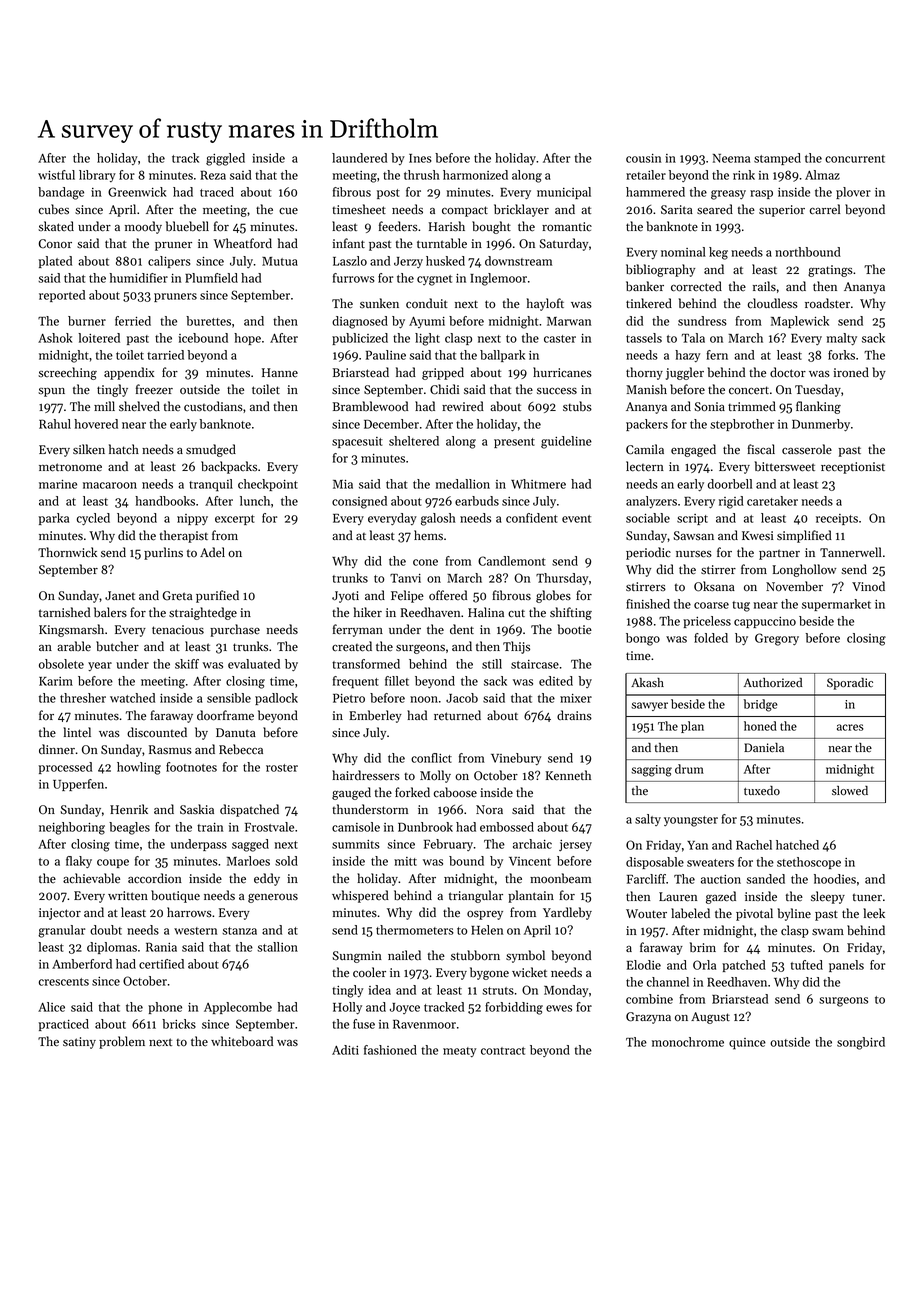  I want to click on problem, so click(122, 1042).
